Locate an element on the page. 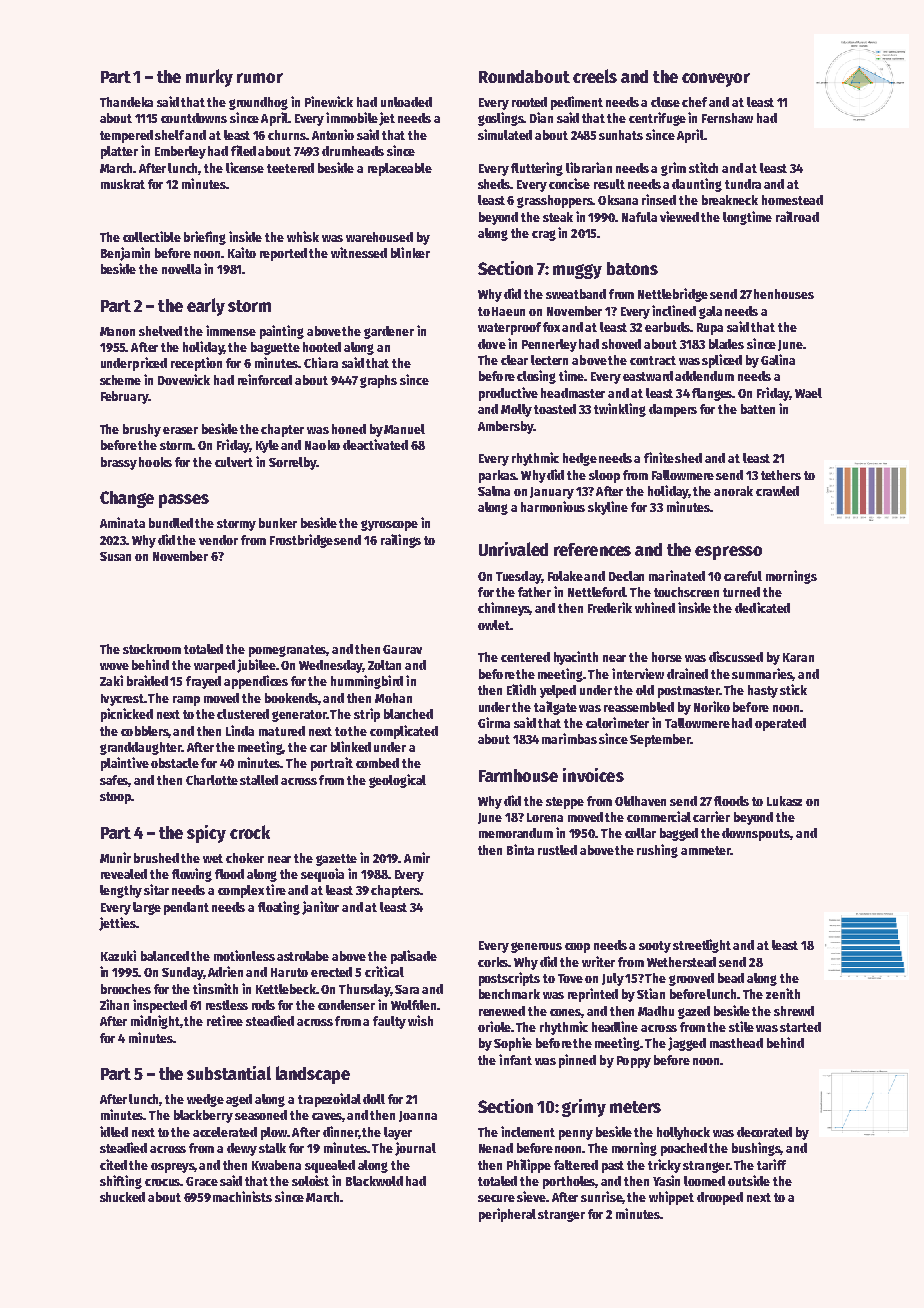  platter is located at coordinates (119, 152).
